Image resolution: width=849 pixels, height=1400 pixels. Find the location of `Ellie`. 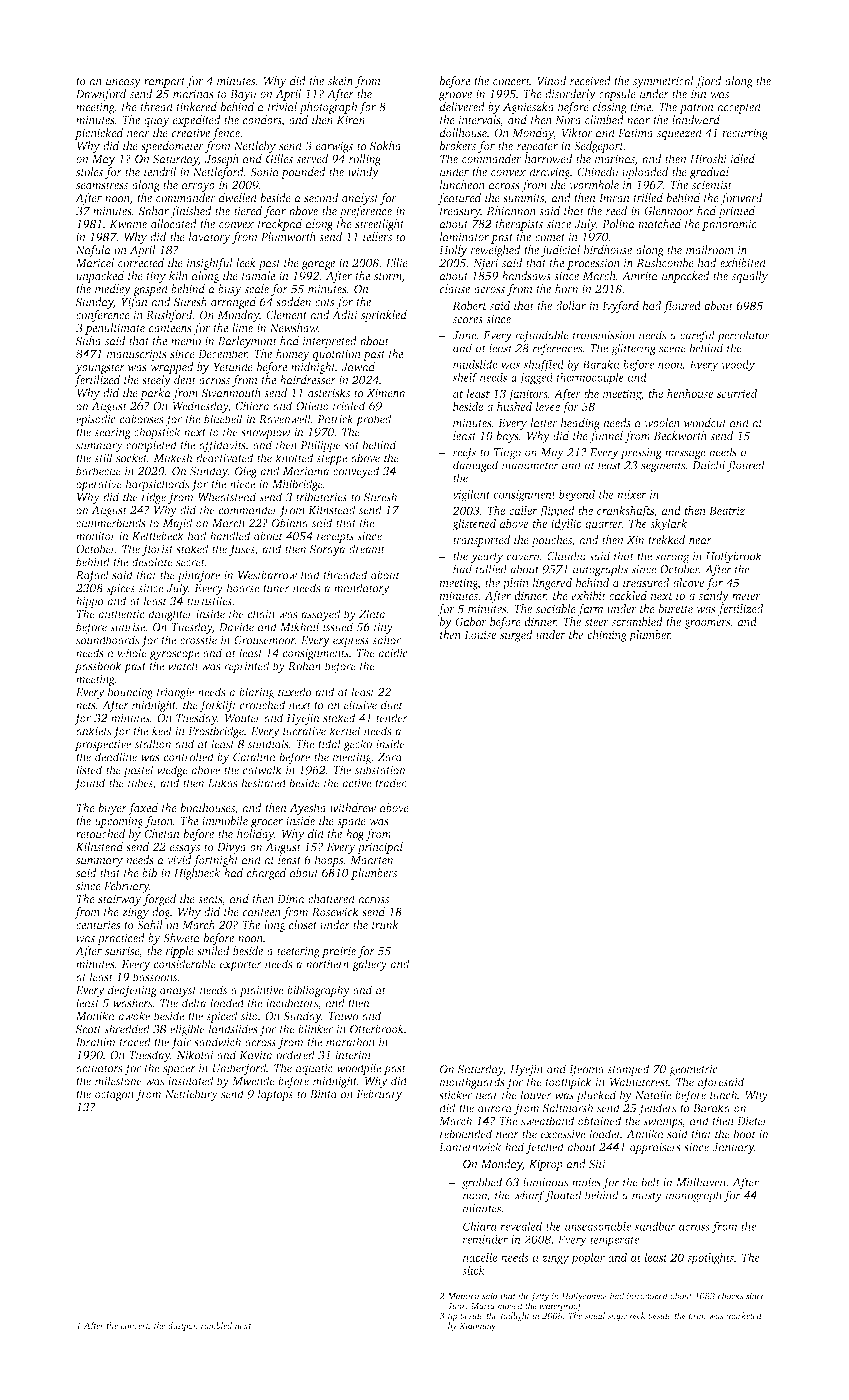

Ellie is located at coordinates (397, 263).
